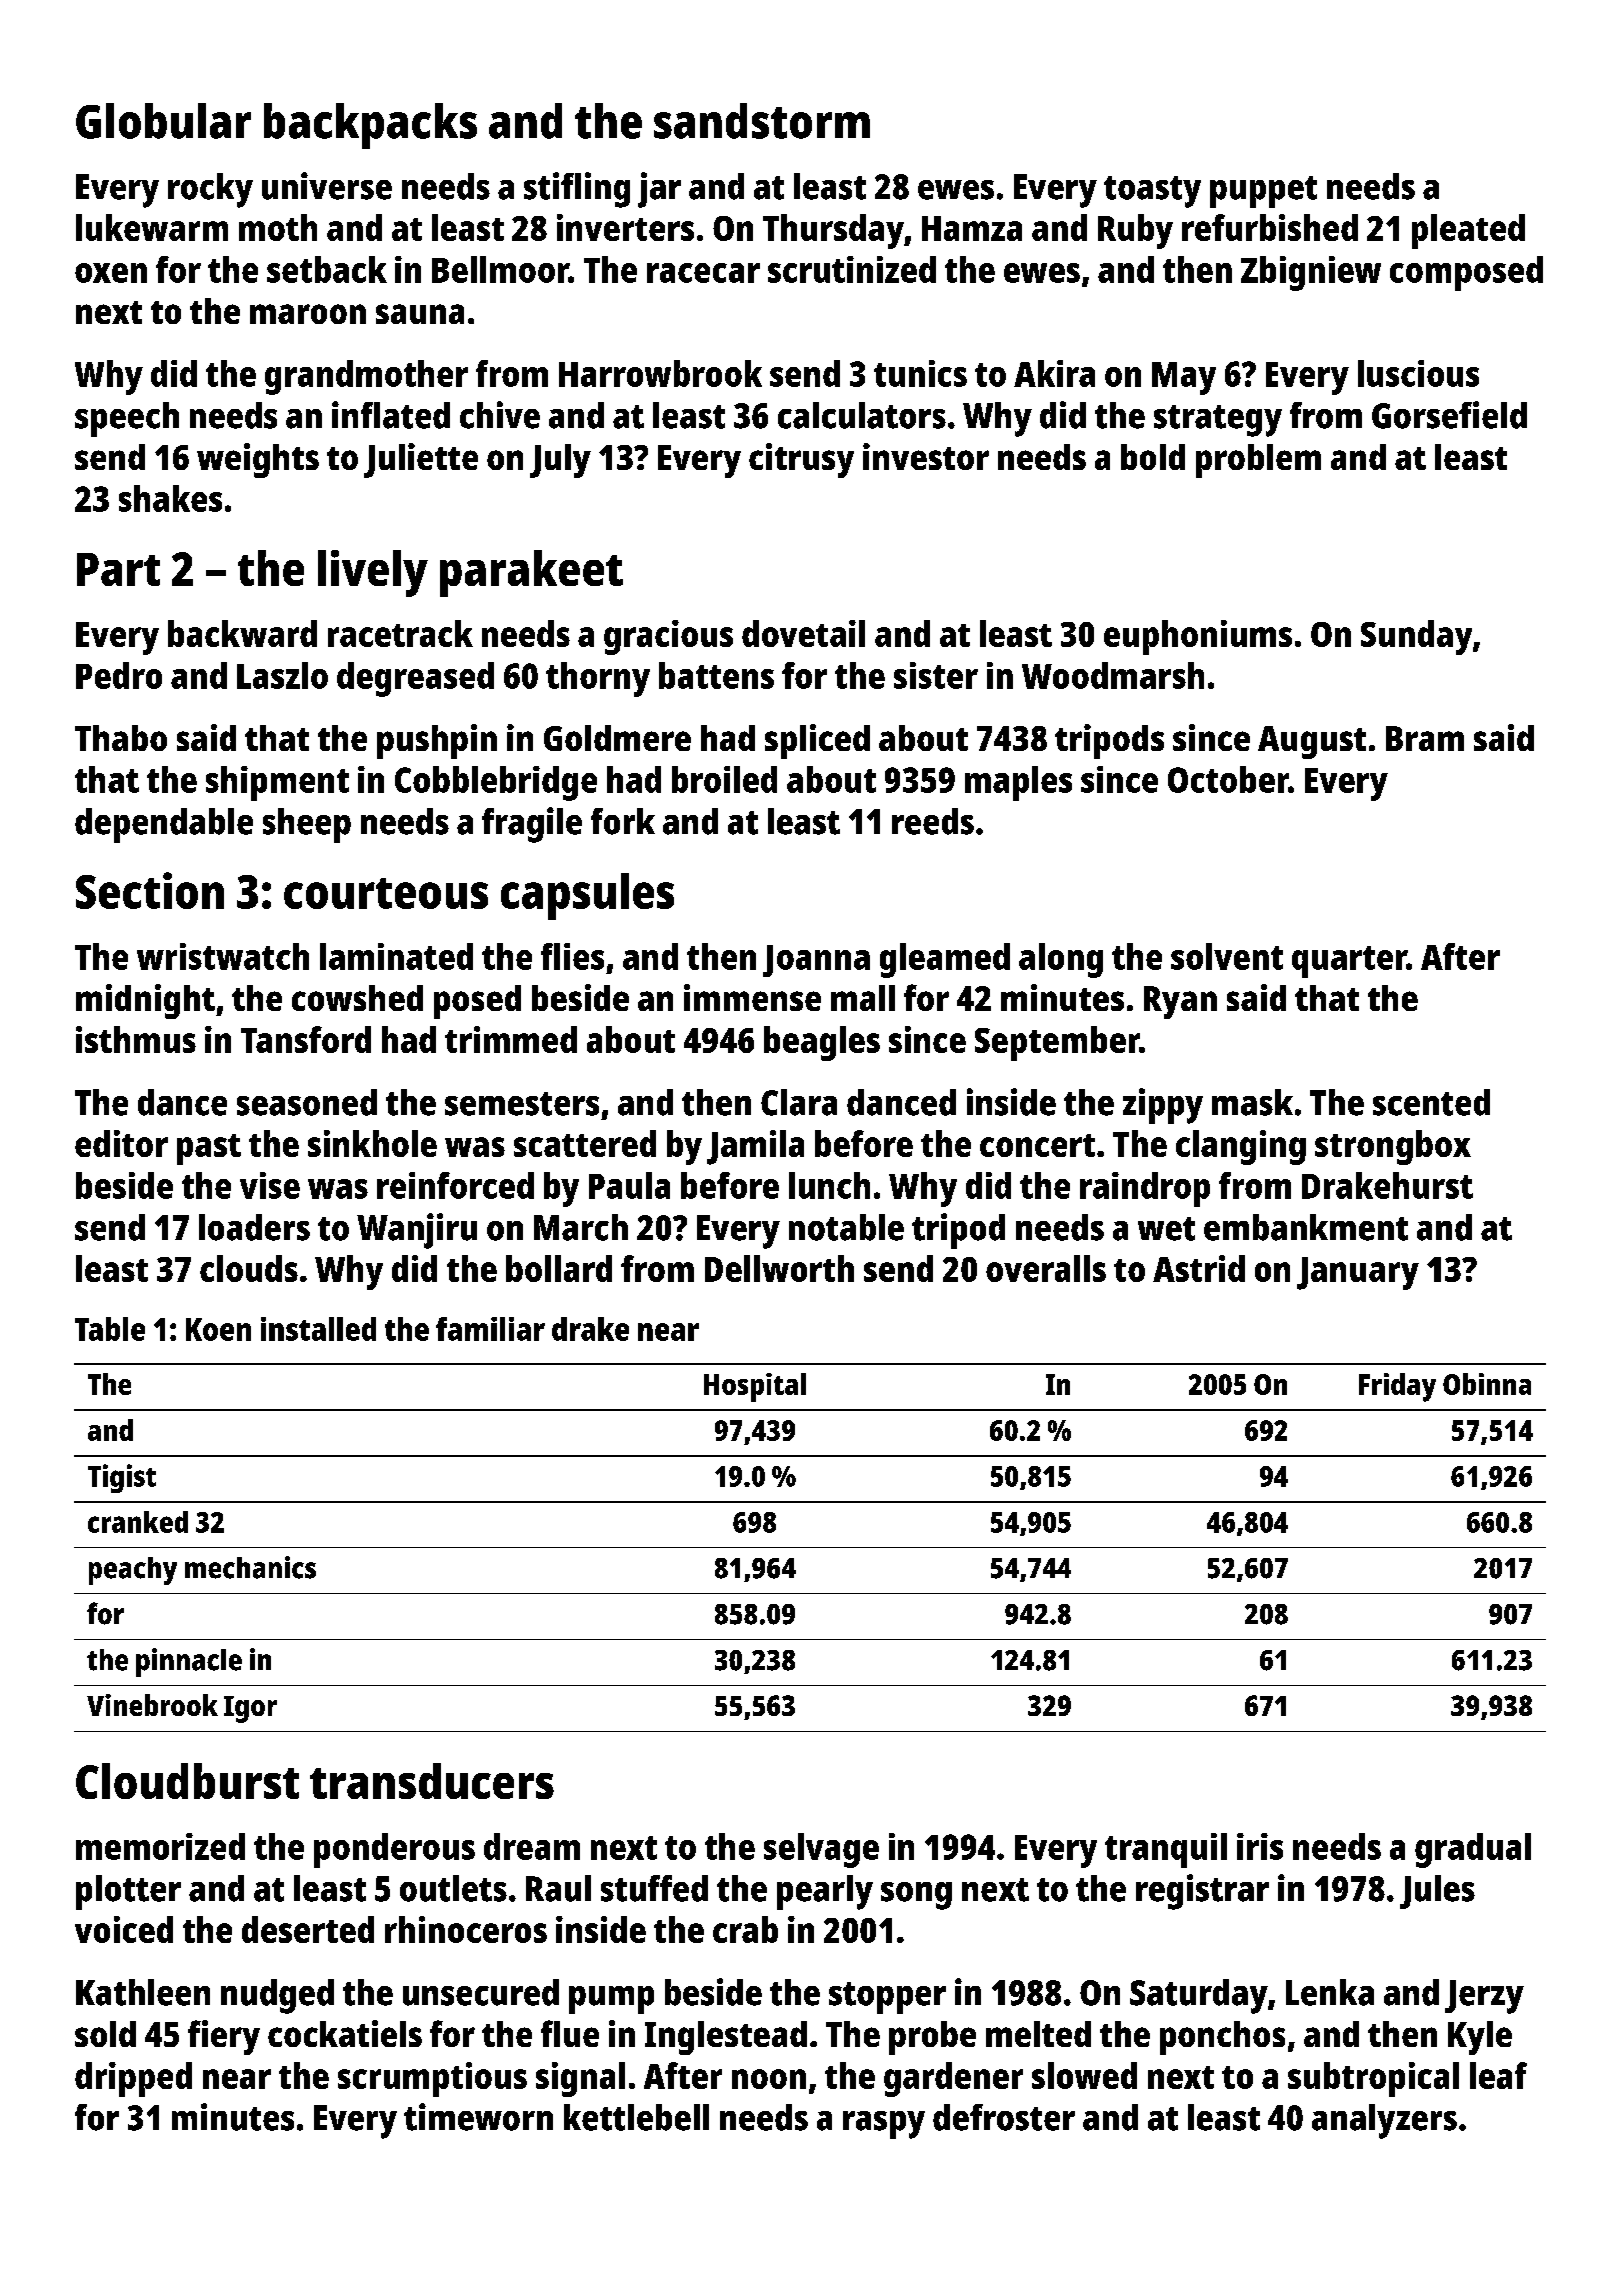 The height and width of the screenshot is (2292, 1620). I want to click on sister, so click(936, 675).
